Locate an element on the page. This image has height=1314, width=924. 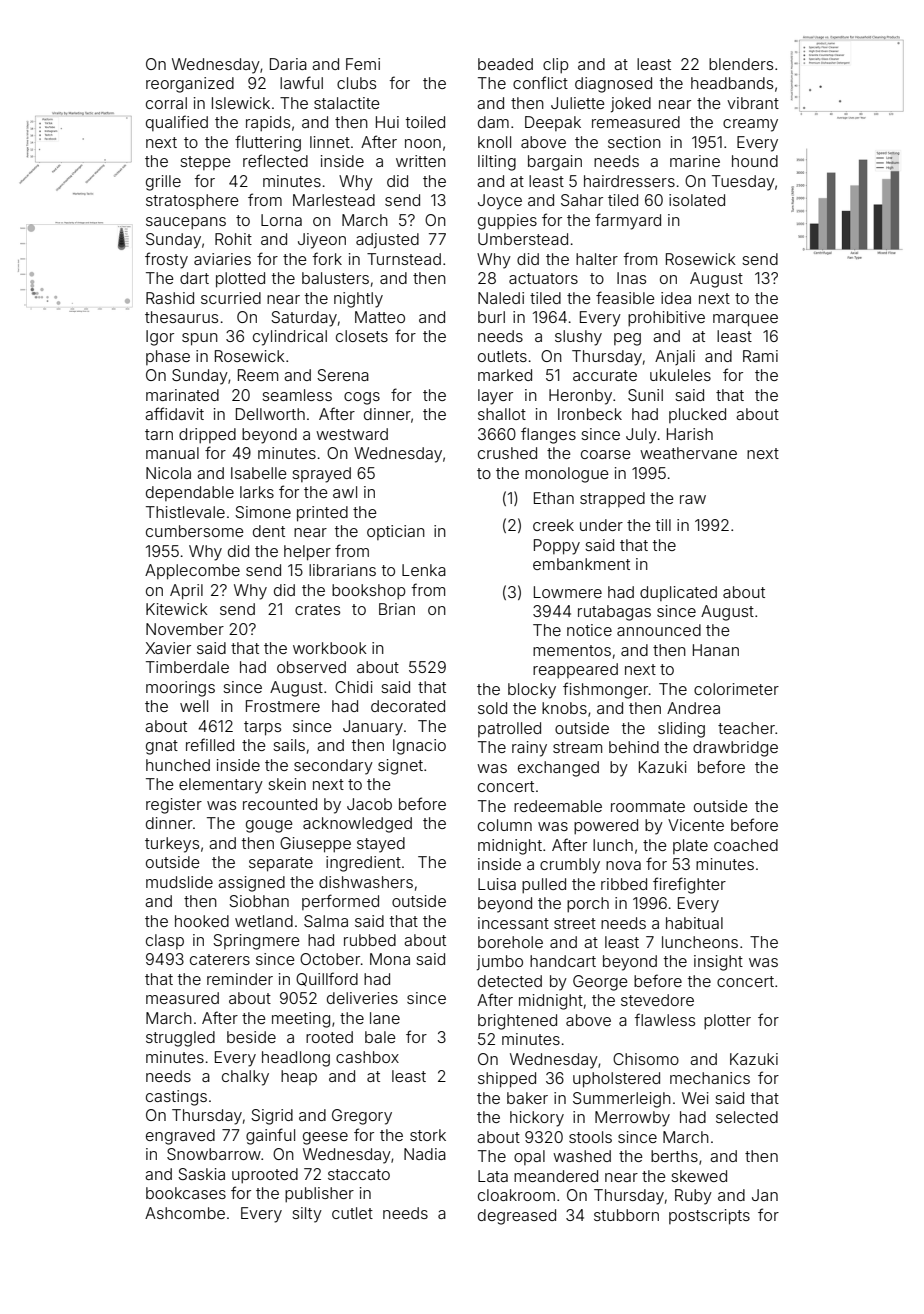
phase is located at coordinates (168, 357).
